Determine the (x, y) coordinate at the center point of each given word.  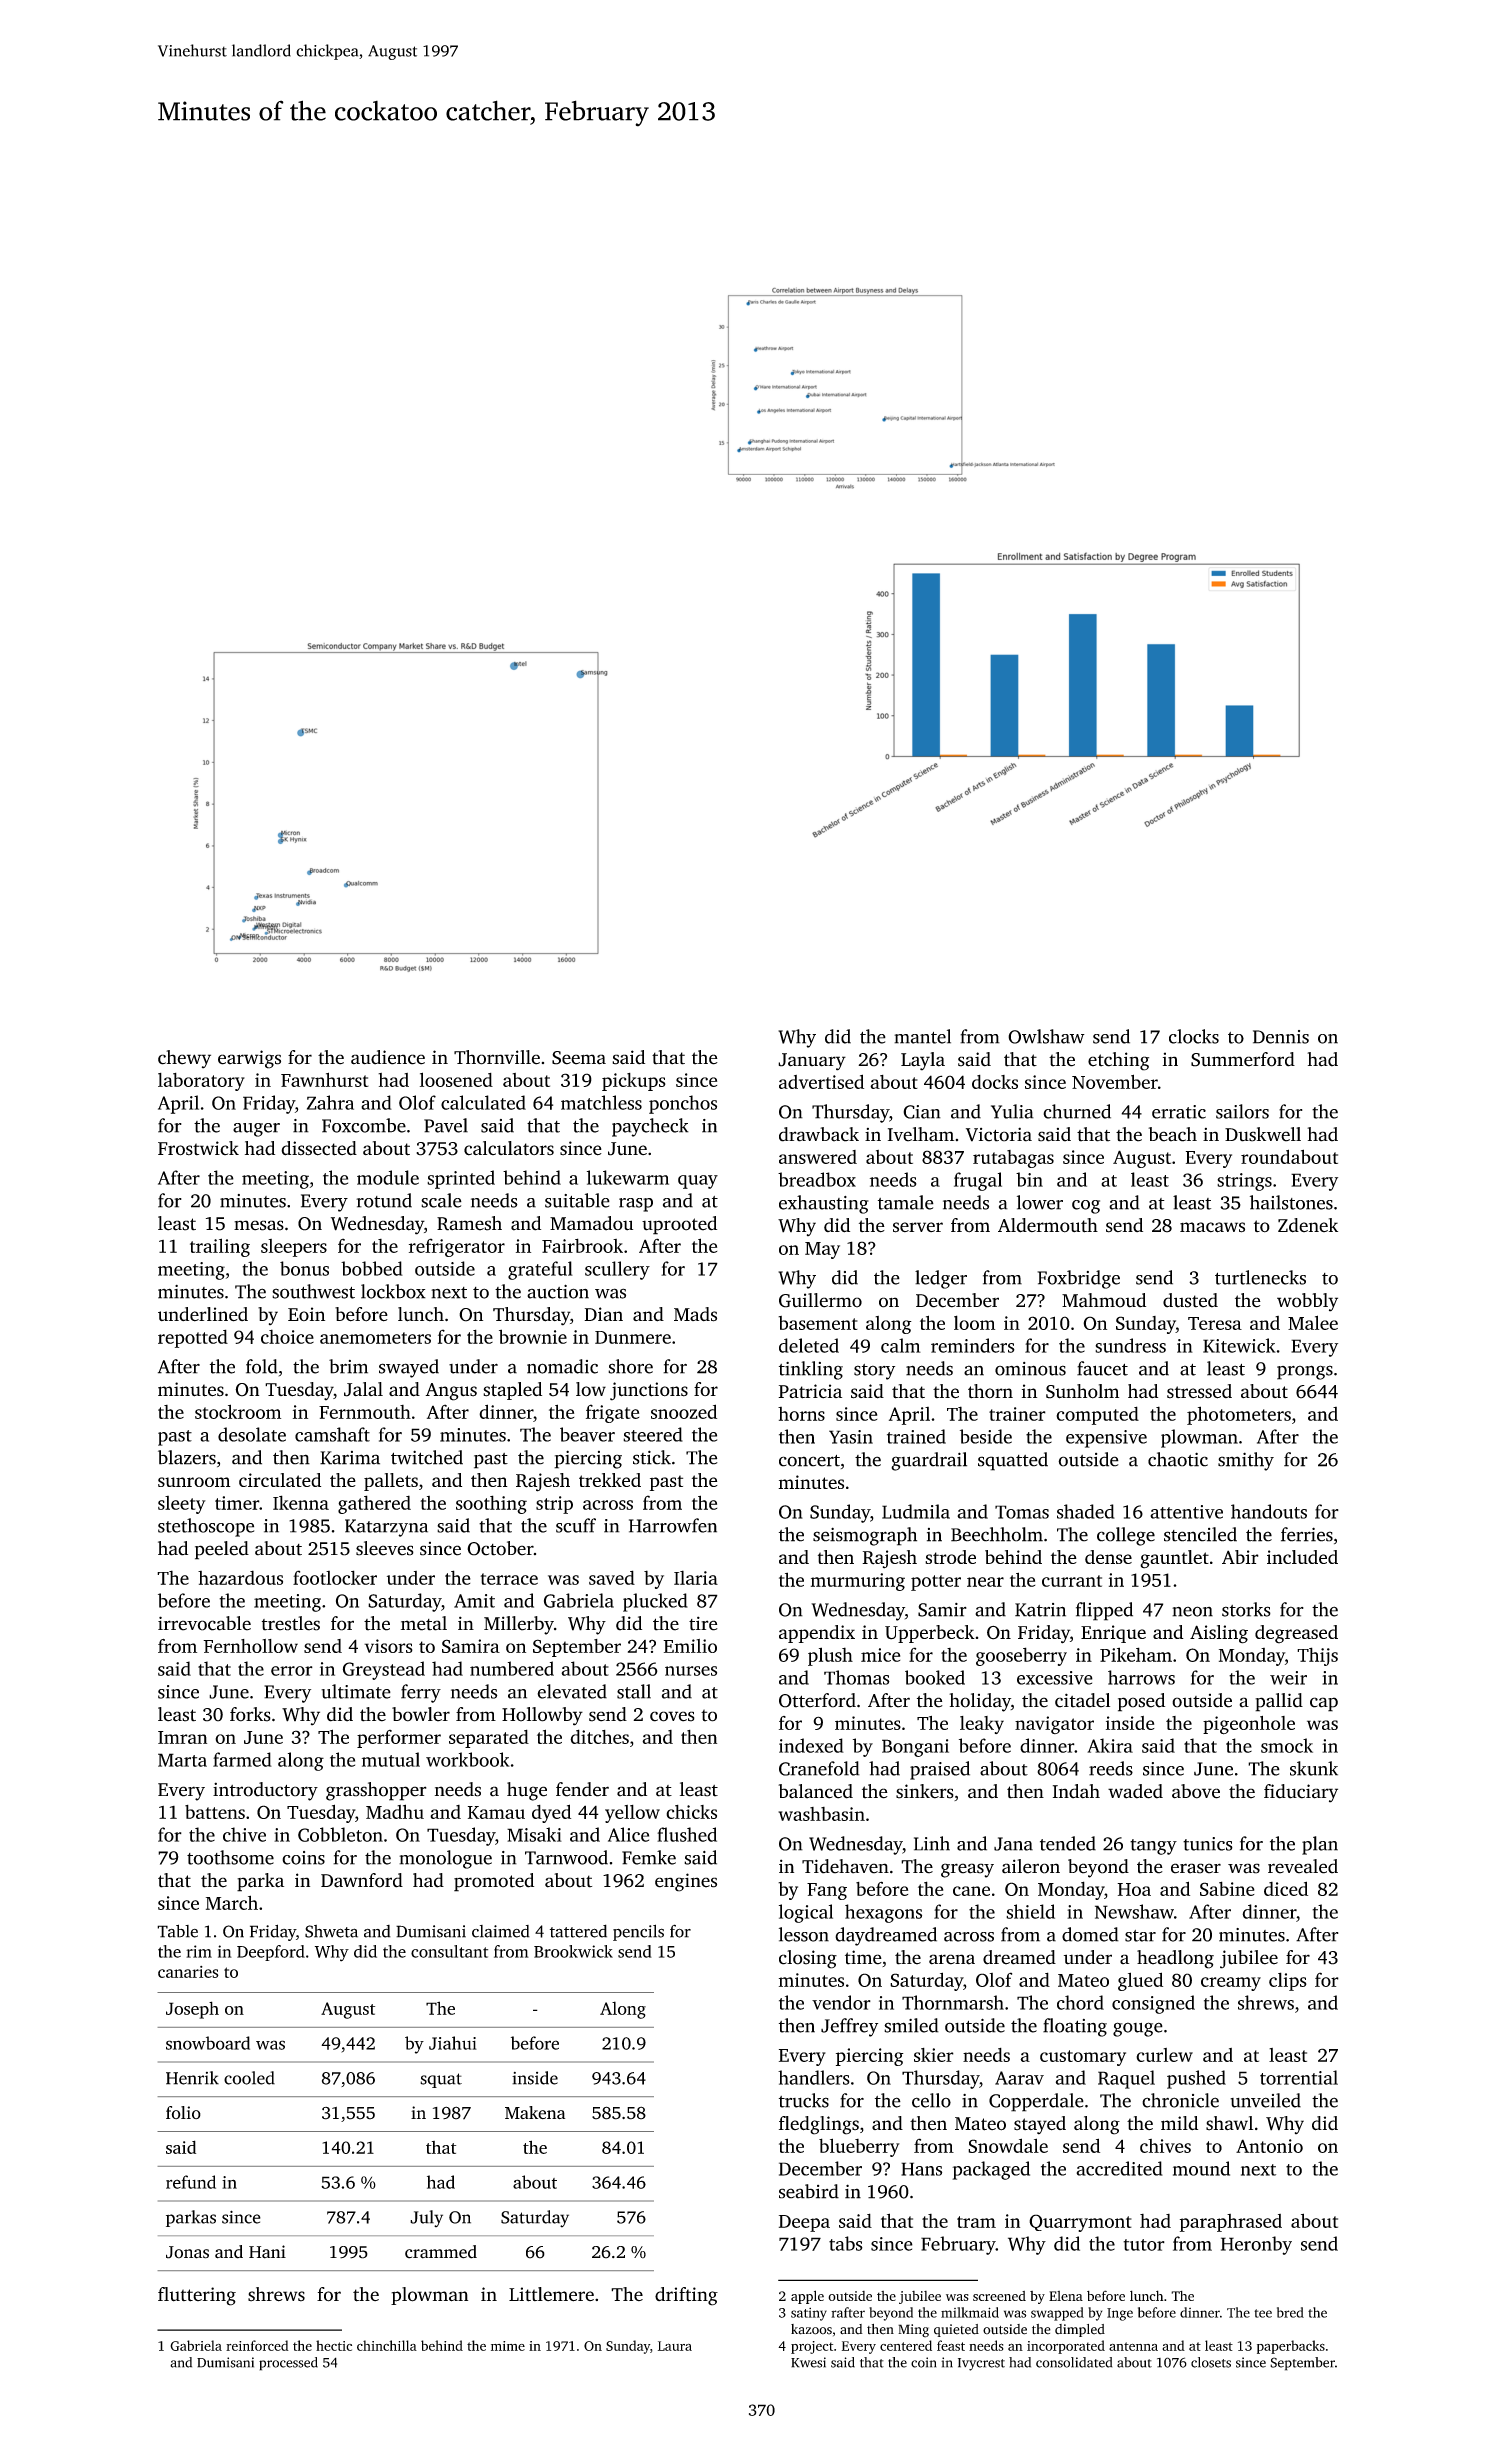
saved (612, 1577)
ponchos (683, 1104)
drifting (686, 2296)
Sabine (1227, 1888)
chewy (184, 1059)
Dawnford (362, 1880)
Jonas (187, 2252)
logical (806, 1913)
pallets (391, 1482)
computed (1097, 1415)
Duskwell (1263, 1134)
